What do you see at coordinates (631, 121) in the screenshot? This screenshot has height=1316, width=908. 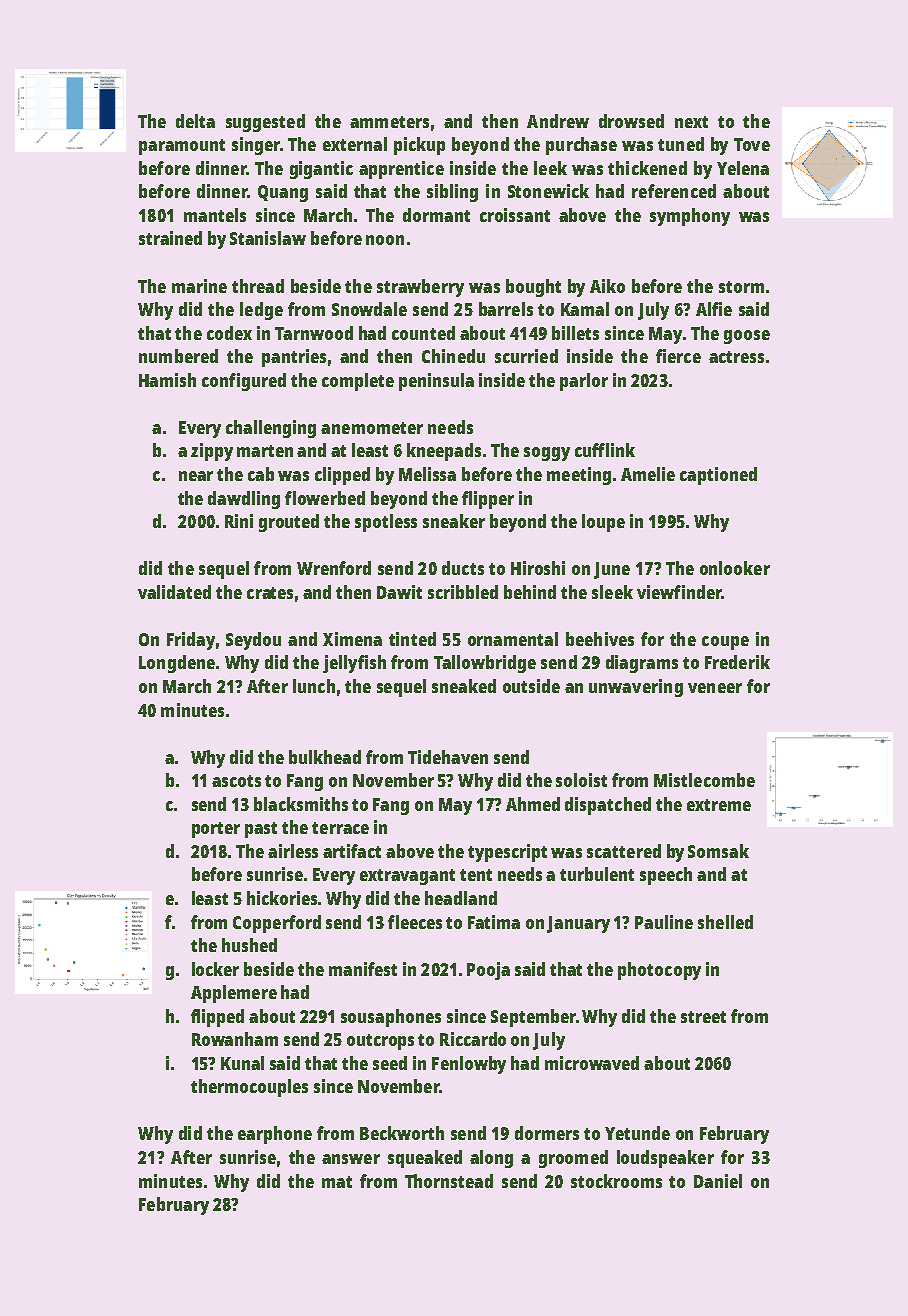 I see `drowsed` at bounding box center [631, 121].
